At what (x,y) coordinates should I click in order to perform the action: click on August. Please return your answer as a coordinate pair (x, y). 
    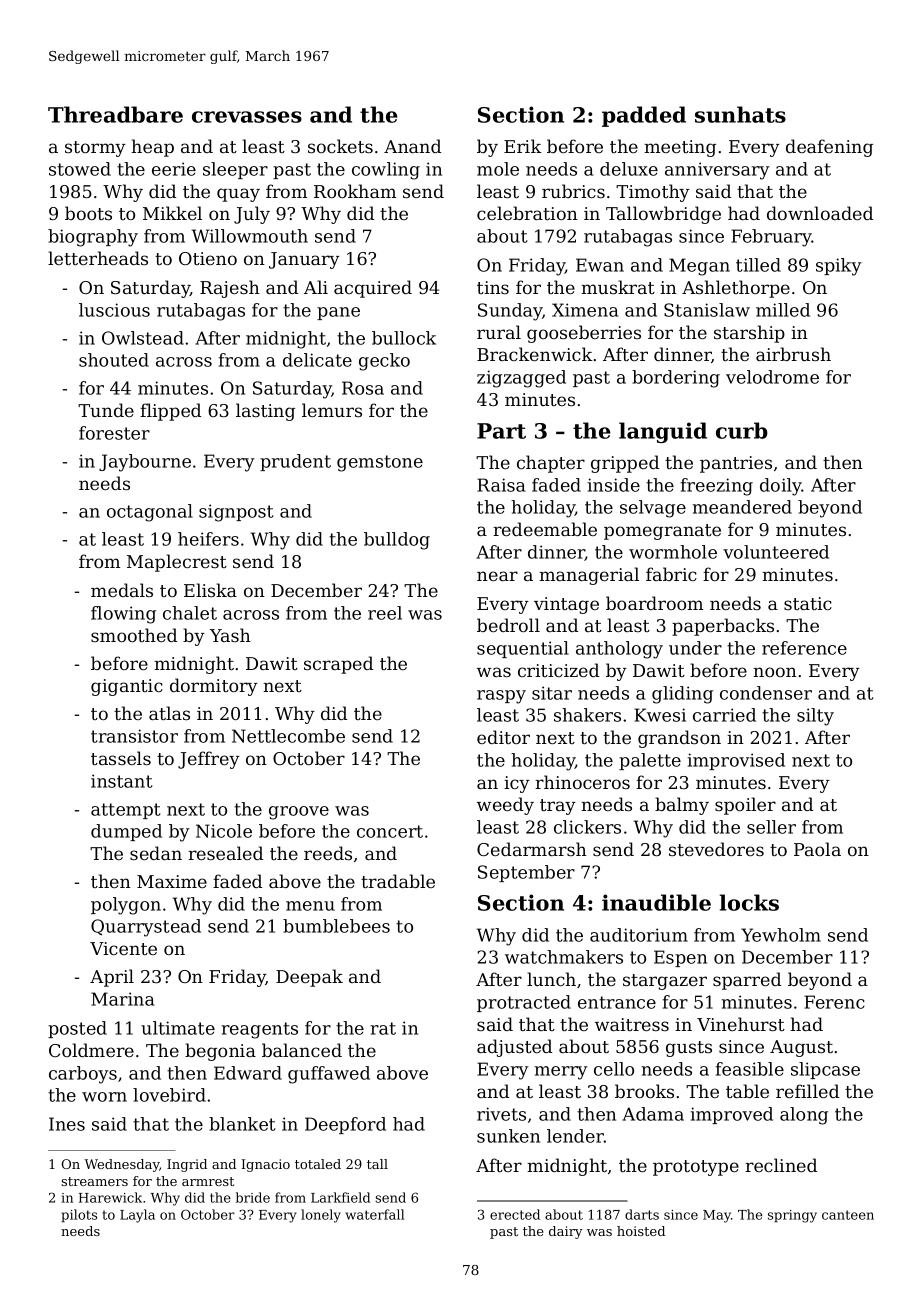
    Looking at the image, I should click on (801, 1048).
